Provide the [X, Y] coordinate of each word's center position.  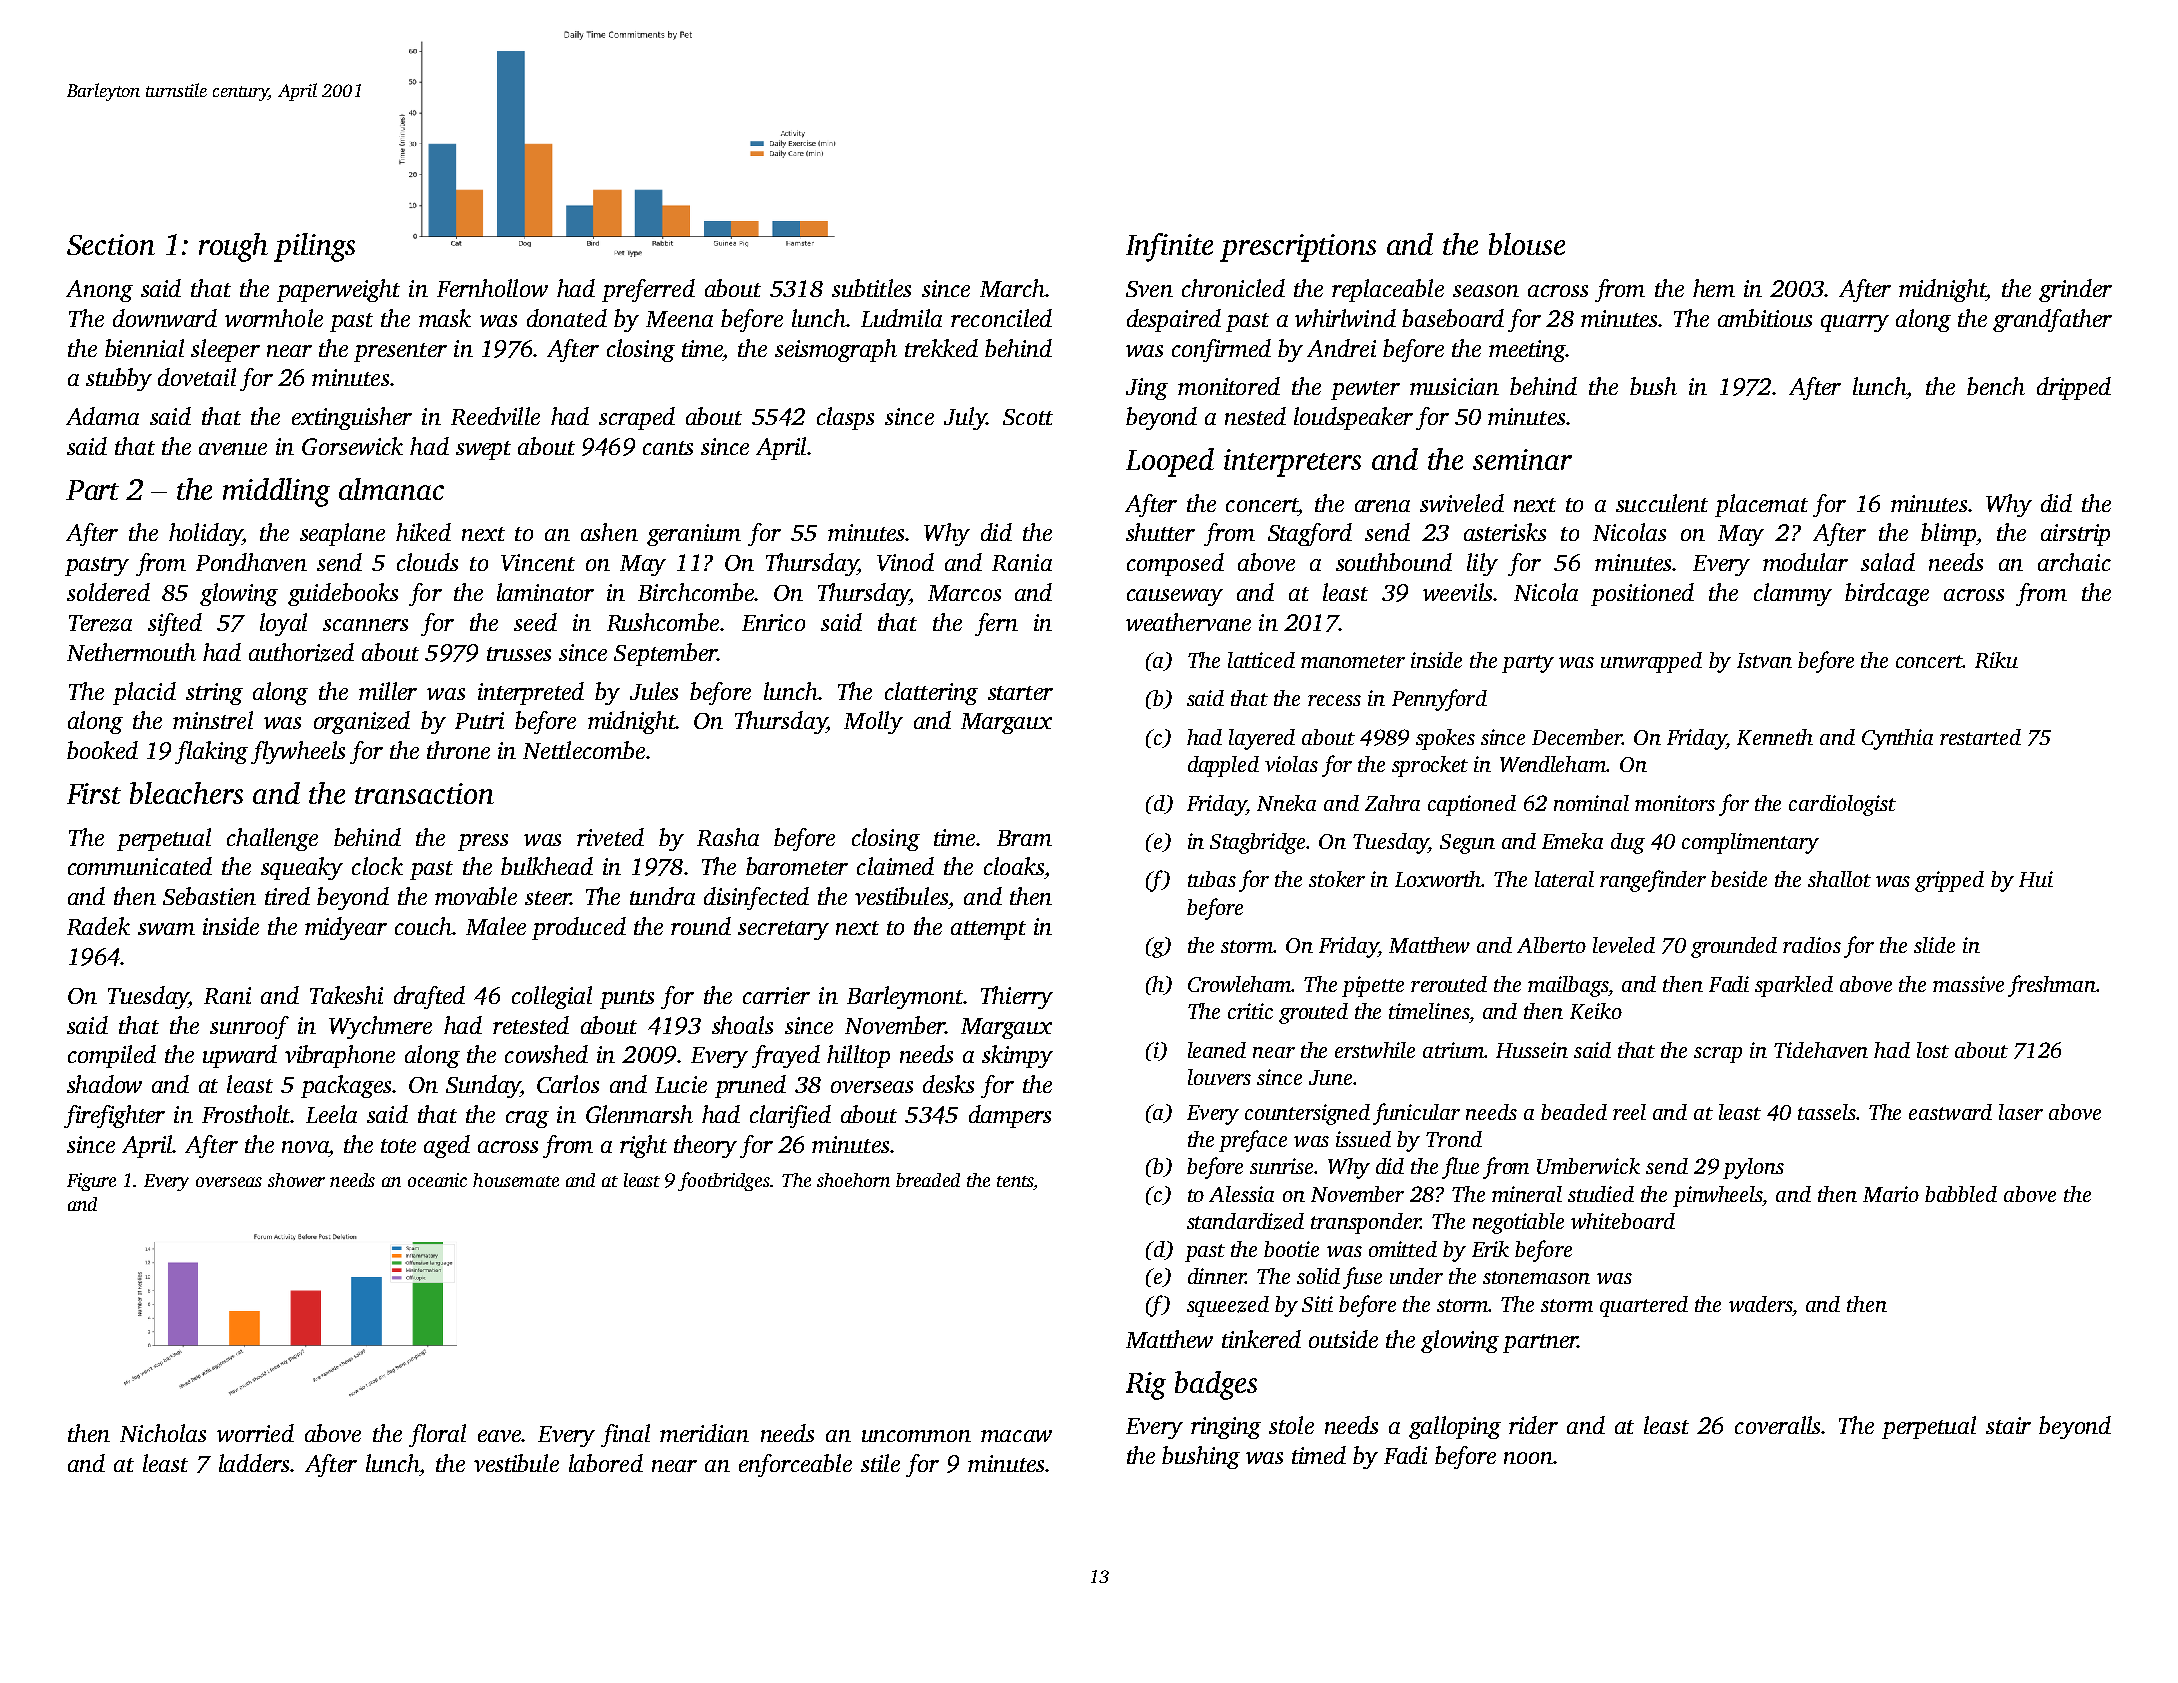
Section [111, 244]
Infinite [1169, 247]
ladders [254, 1463]
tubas [1212, 879]
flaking [211, 752]
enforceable [795, 1465]
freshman [2052, 986]
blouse [1527, 244]
